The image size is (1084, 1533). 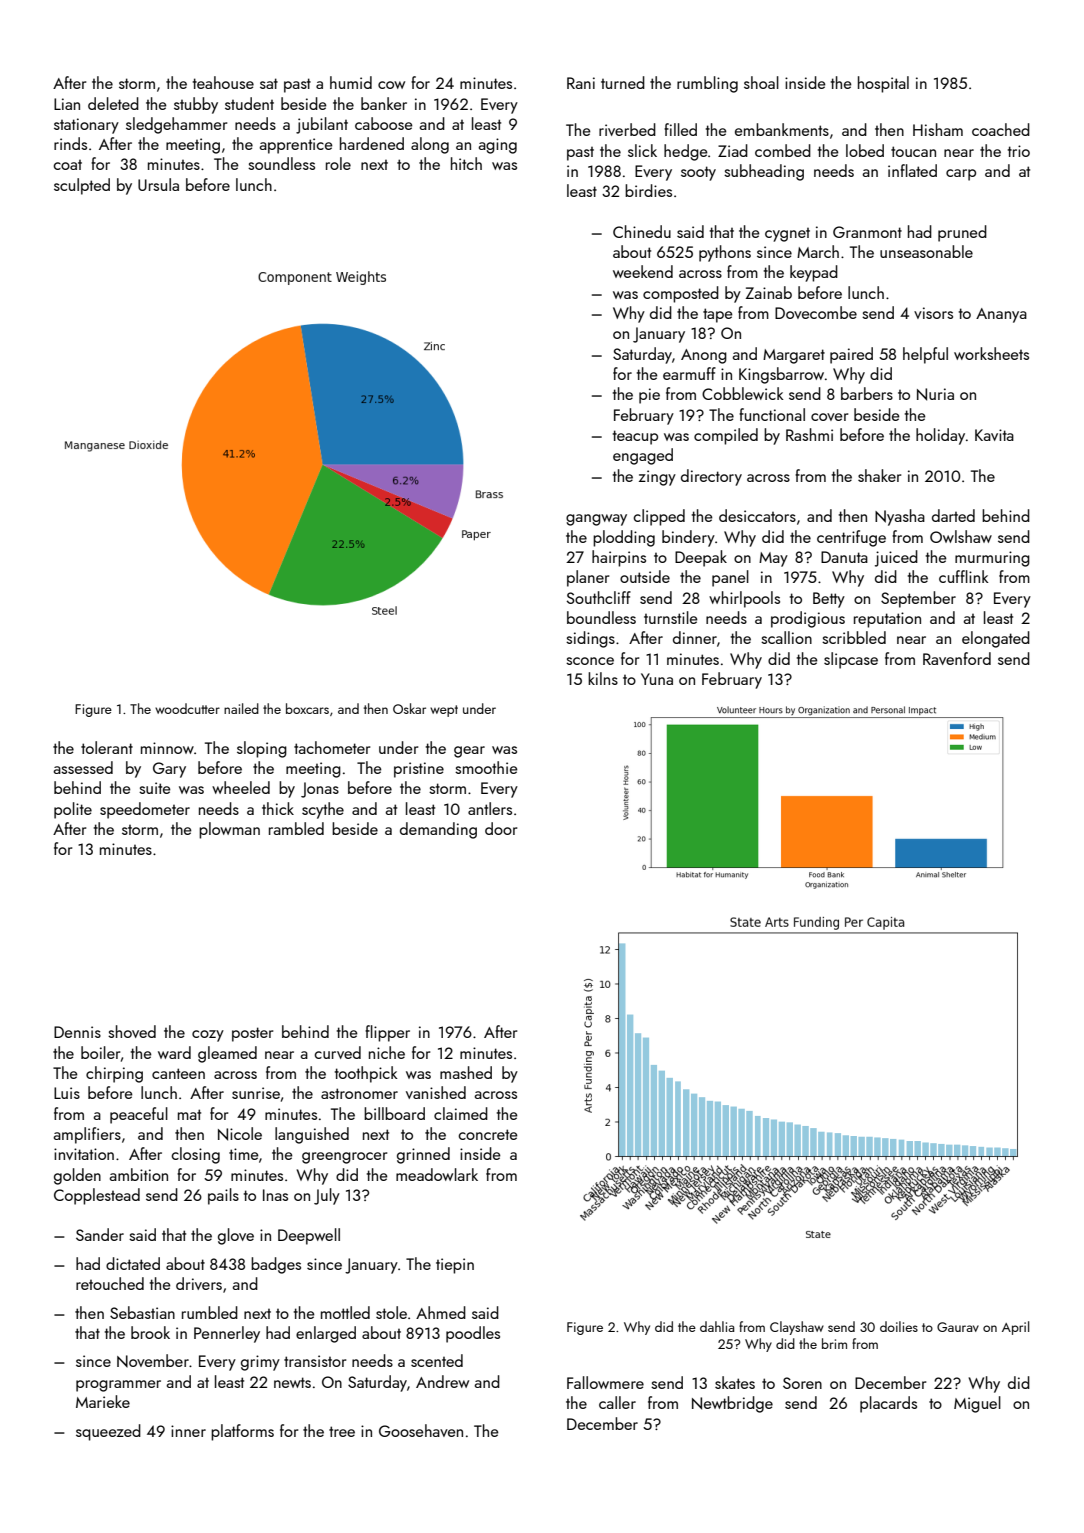 I want to click on combed, so click(x=783, y=150).
